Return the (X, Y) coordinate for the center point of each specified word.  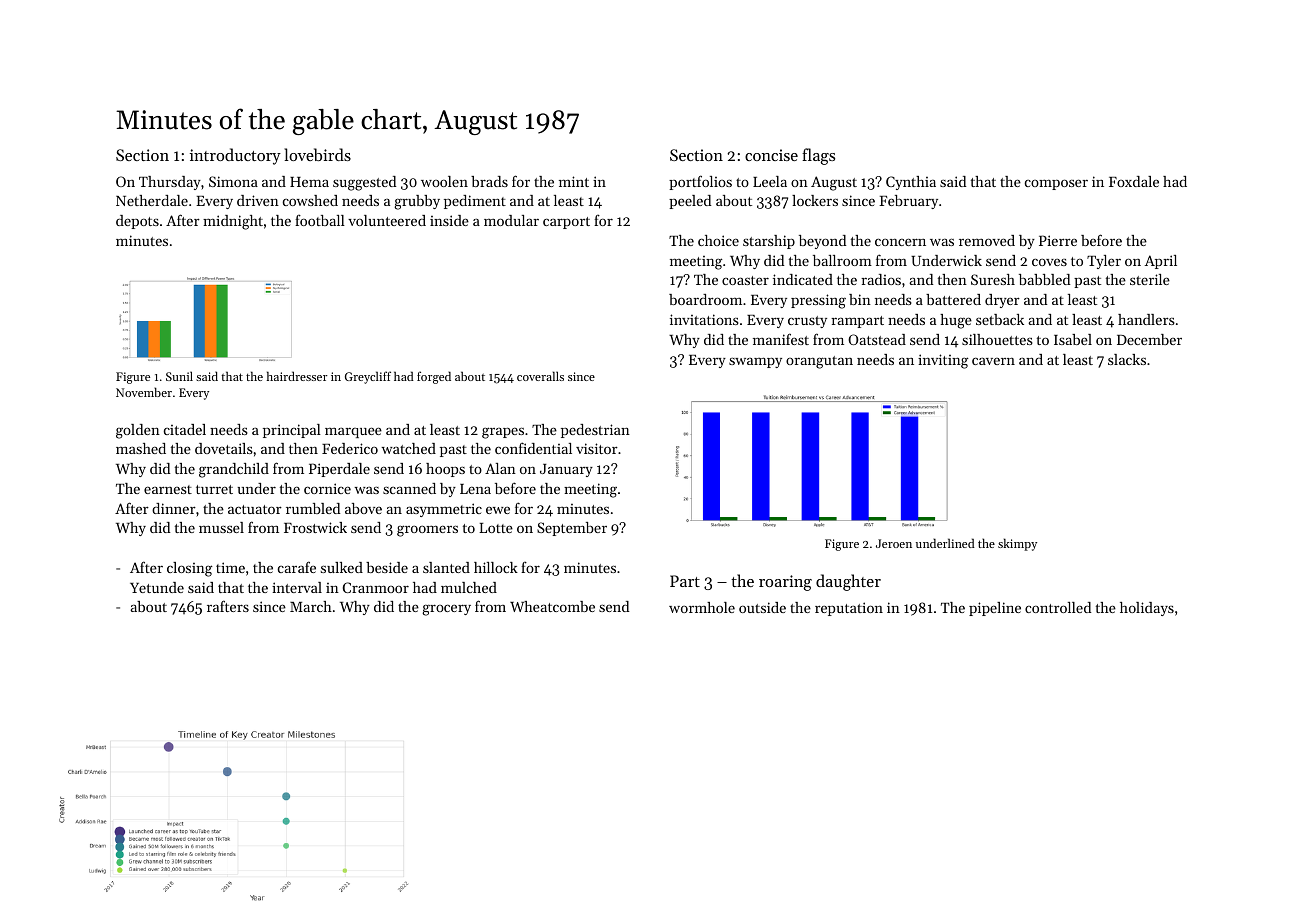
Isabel (1073, 339)
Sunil (179, 376)
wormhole (702, 607)
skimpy (1017, 544)
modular (511, 220)
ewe (498, 510)
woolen (444, 181)
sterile (1150, 279)
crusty (807, 322)
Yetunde (157, 587)
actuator (255, 509)
